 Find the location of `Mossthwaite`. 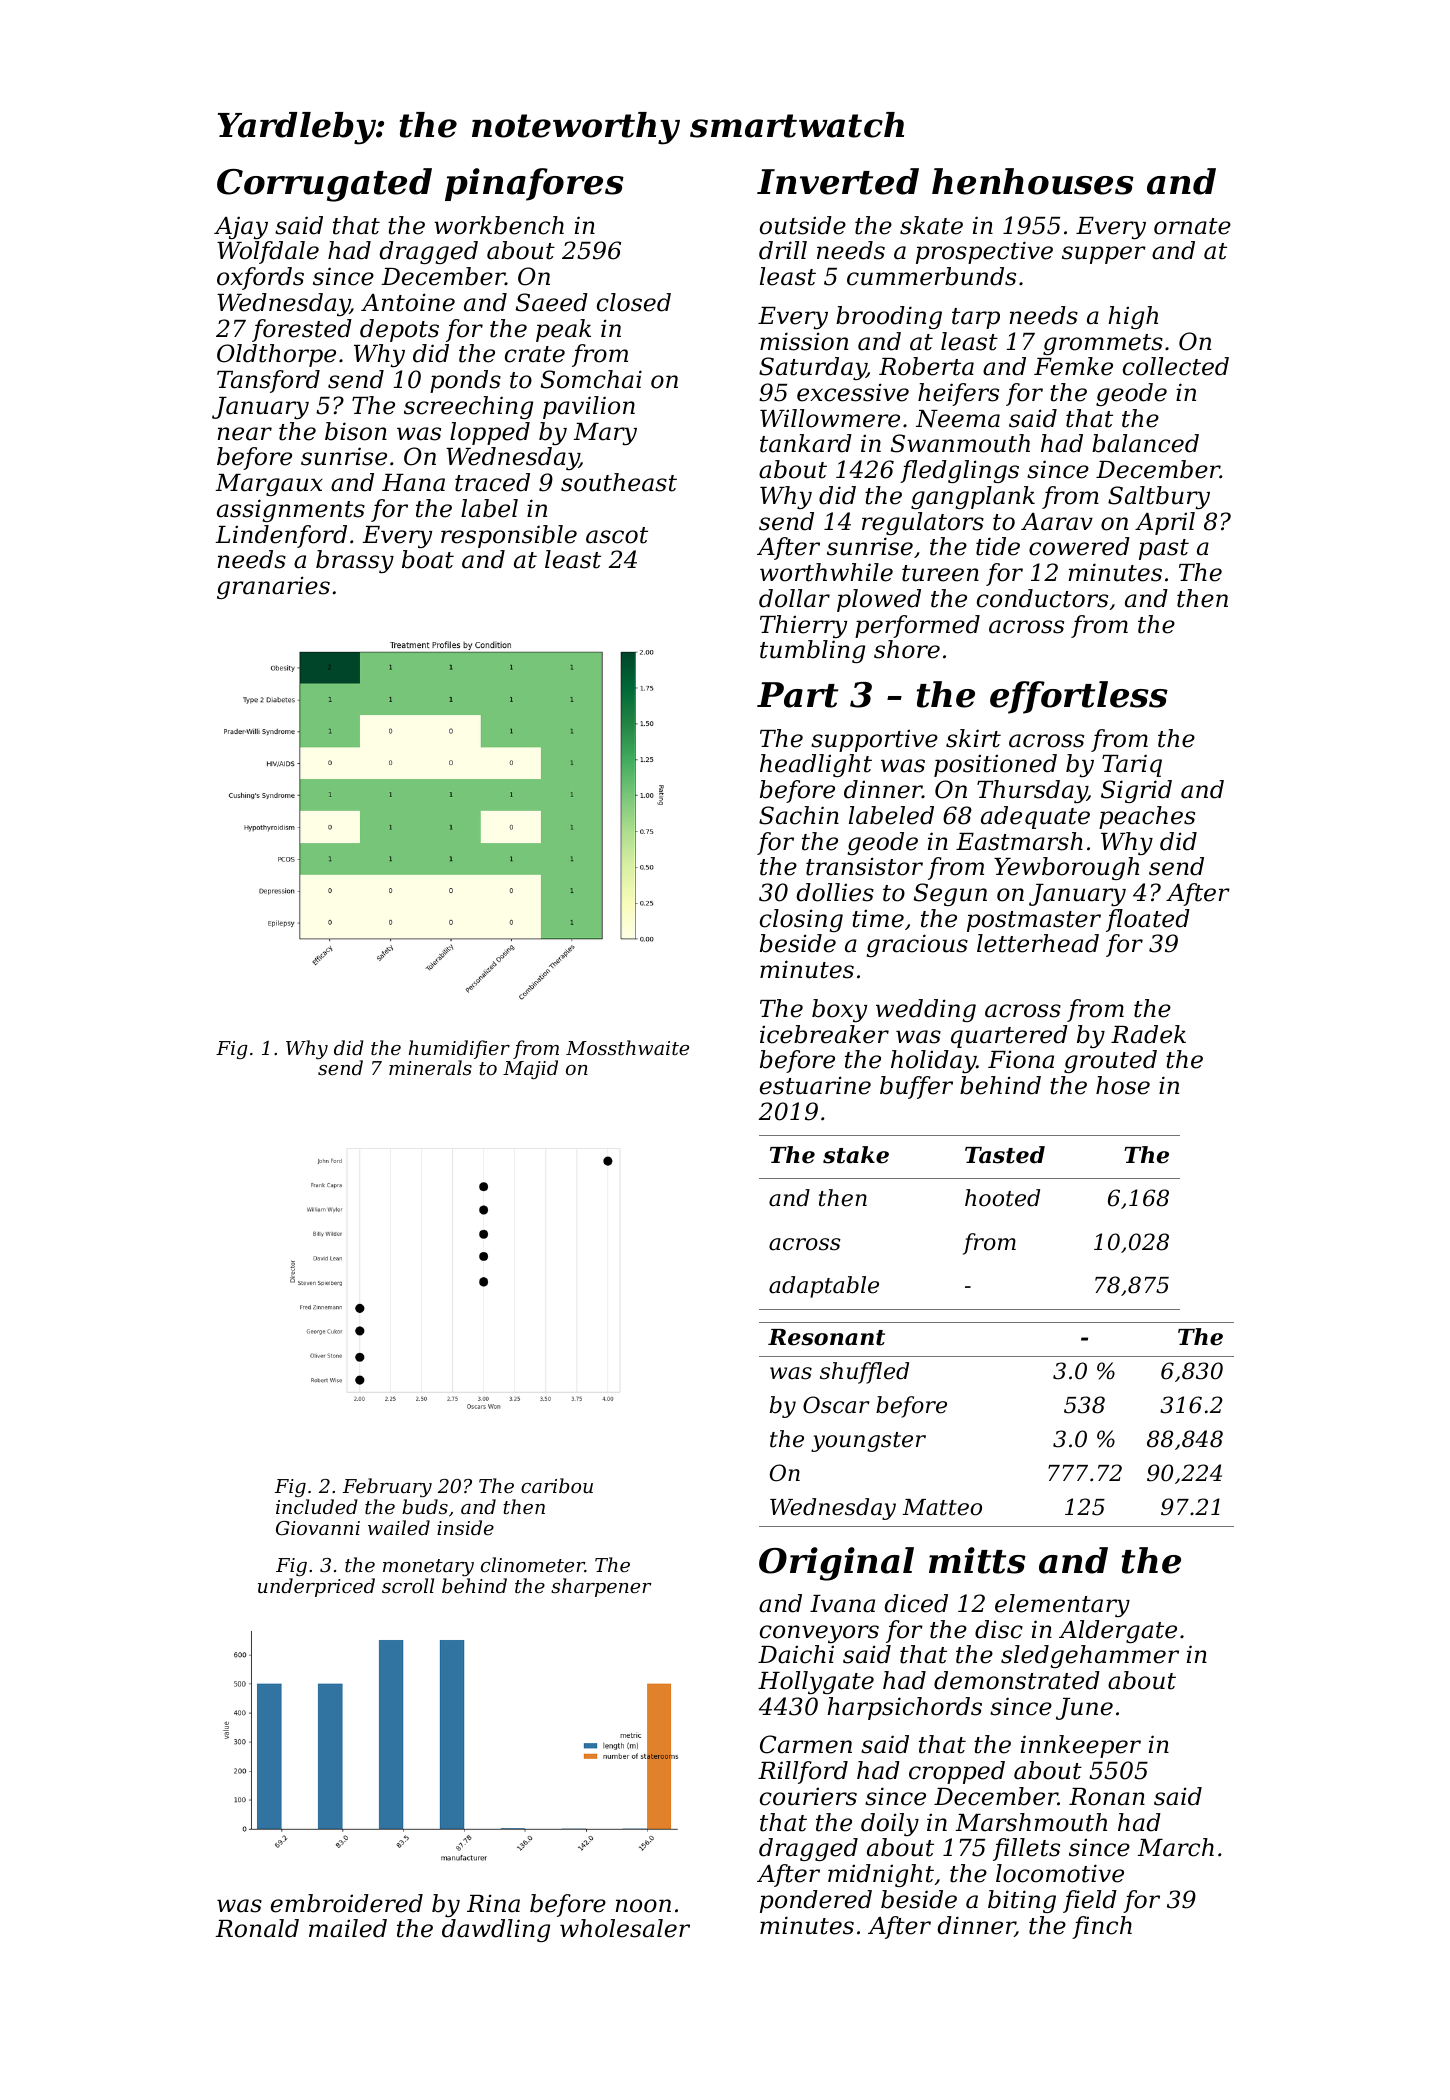

Mossthwaite is located at coordinates (627, 1047).
